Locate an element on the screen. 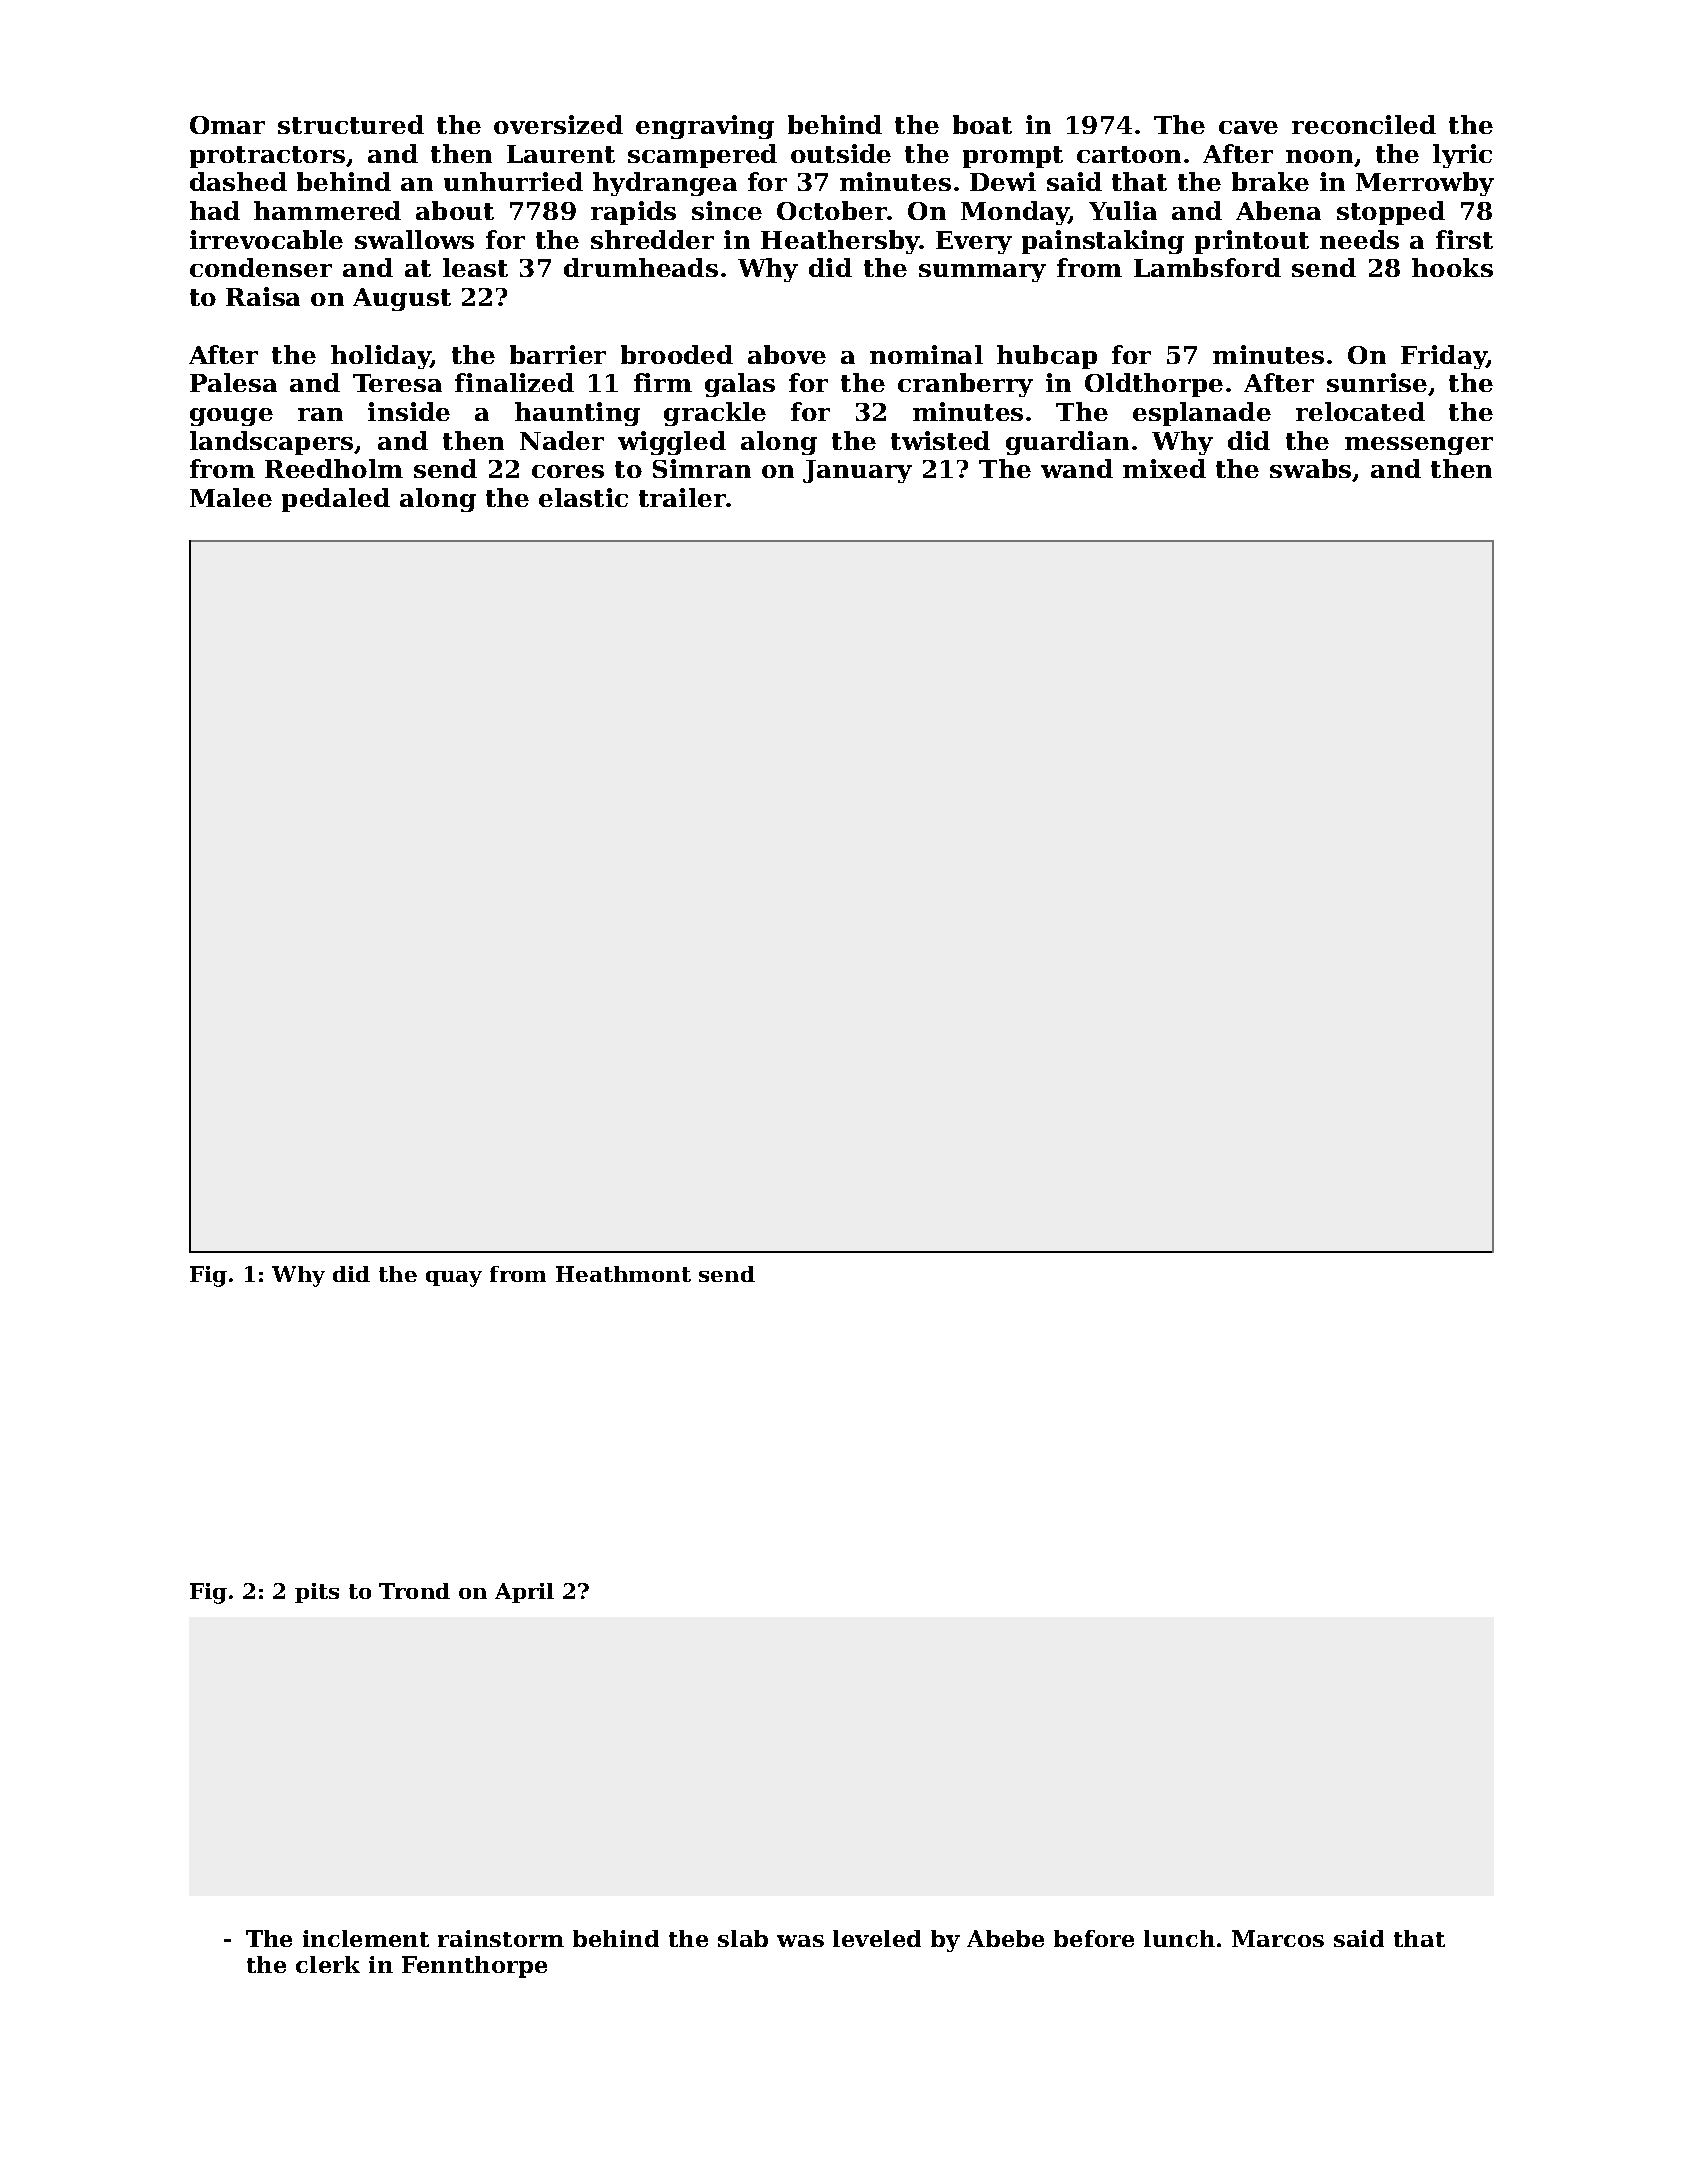  mixed is located at coordinates (1164, 468).
